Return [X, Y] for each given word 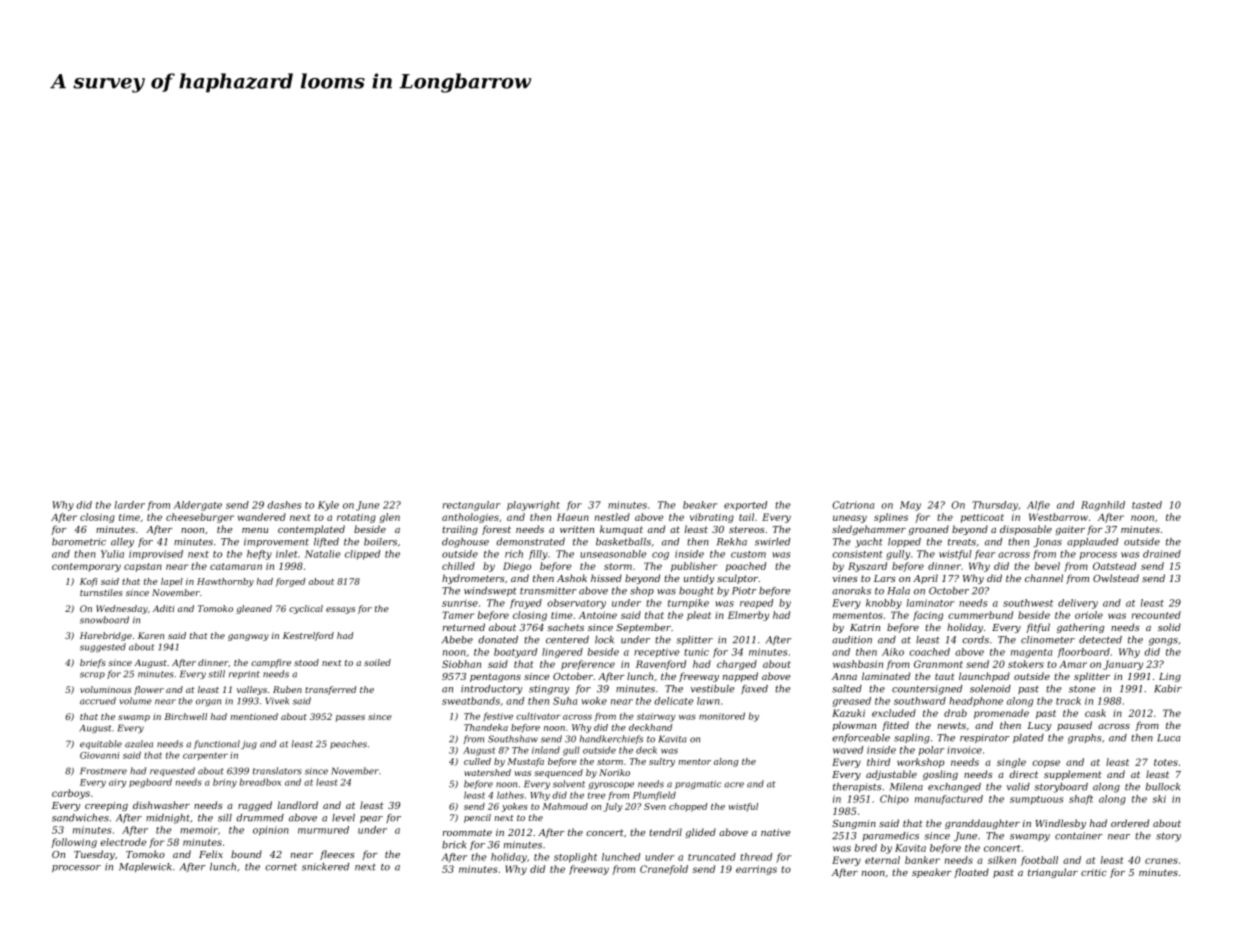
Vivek [277, 701]
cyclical [306, 609]
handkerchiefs [611, 739]
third [878, 762]
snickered [325, 867]
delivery [1078, 604]
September [643, 628]
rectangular [471, 506]
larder [130, 505]
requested [172, 771]
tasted [1147, 505]
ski [1159, 799]
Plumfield [654, 795]
